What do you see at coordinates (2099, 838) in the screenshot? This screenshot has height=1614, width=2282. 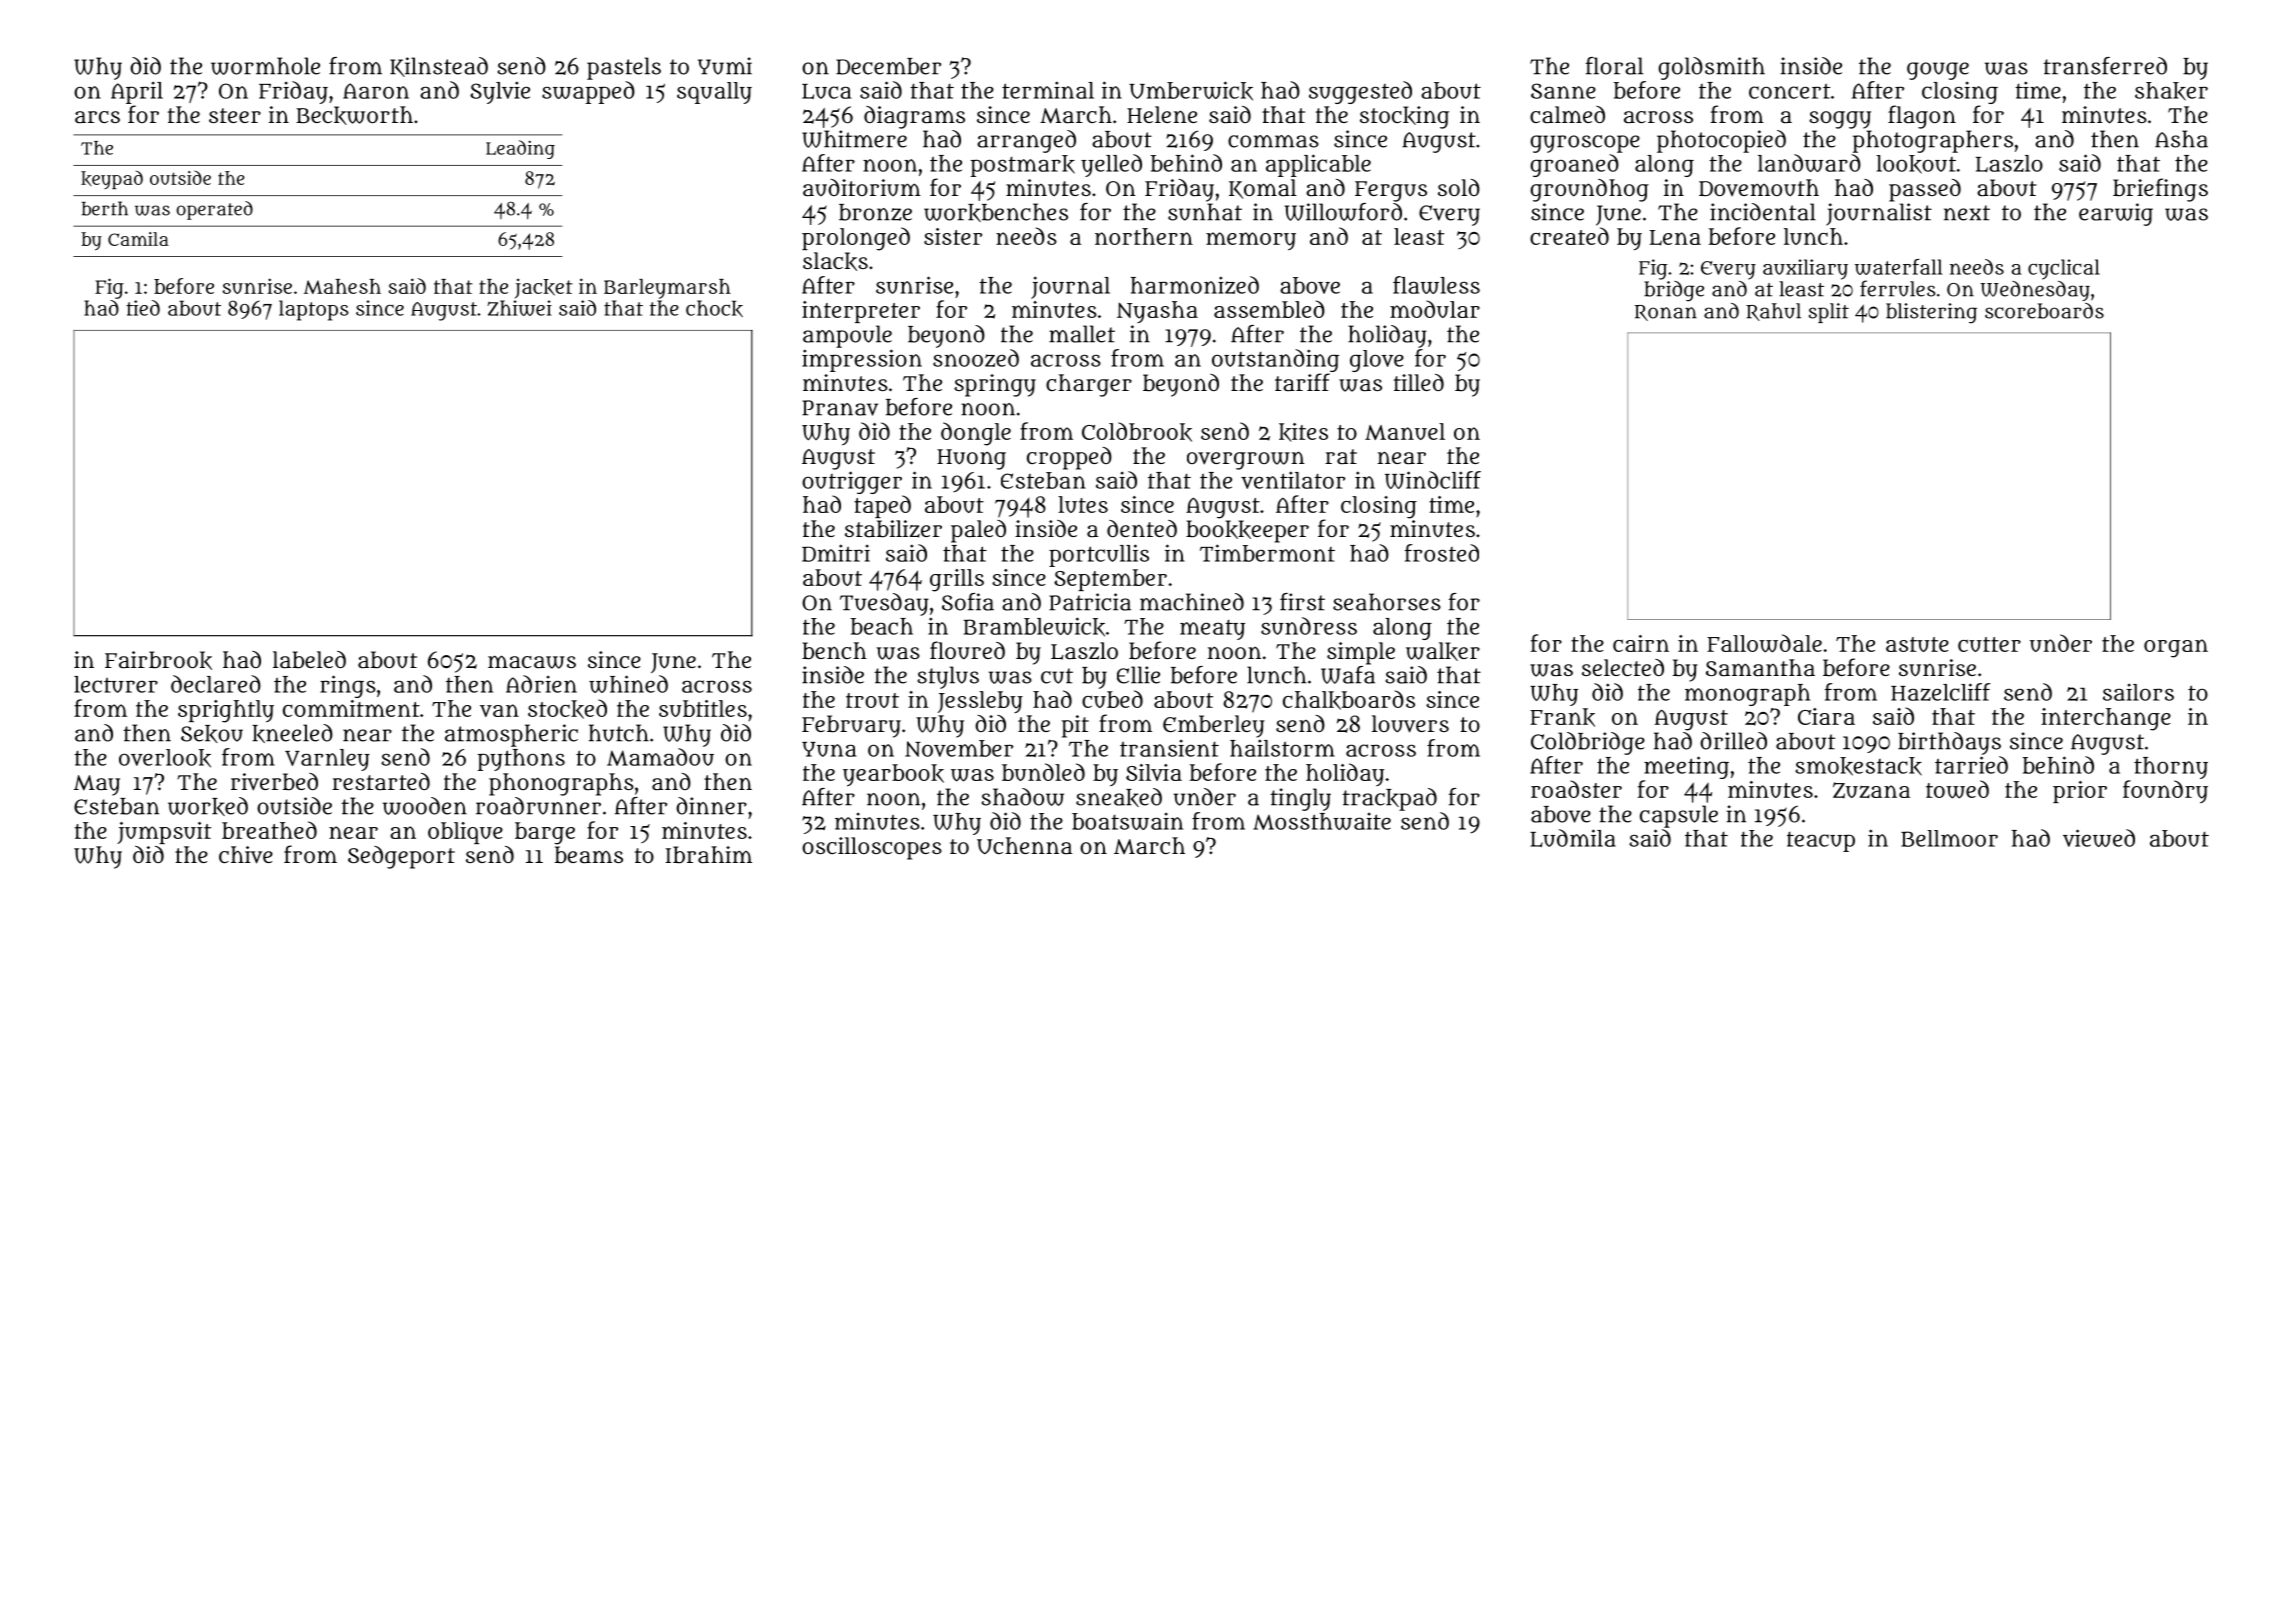 I see `viewed` at bounding box center [2099, 838].
